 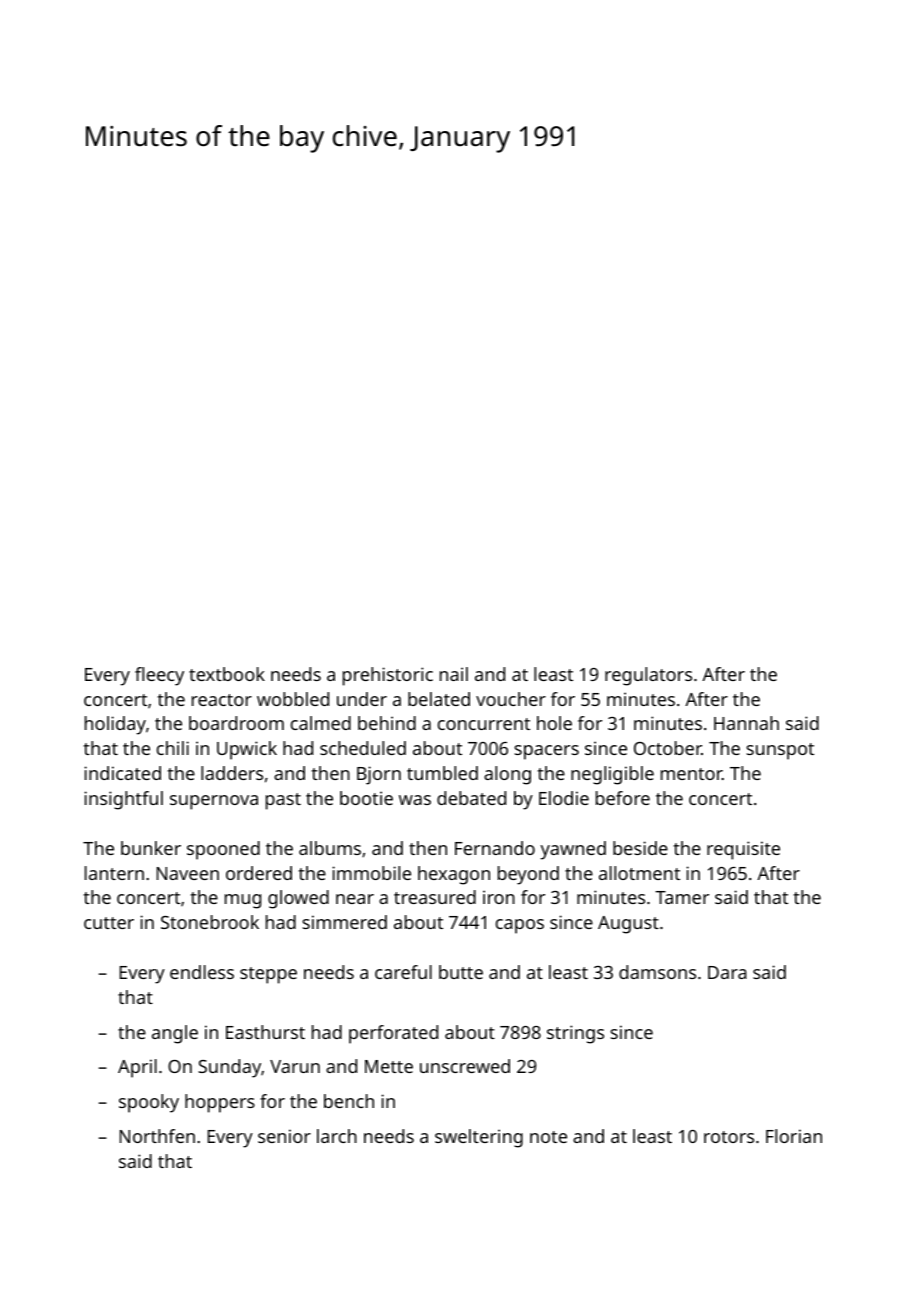 I want to click on spacers, so click(x=546, y=752).
